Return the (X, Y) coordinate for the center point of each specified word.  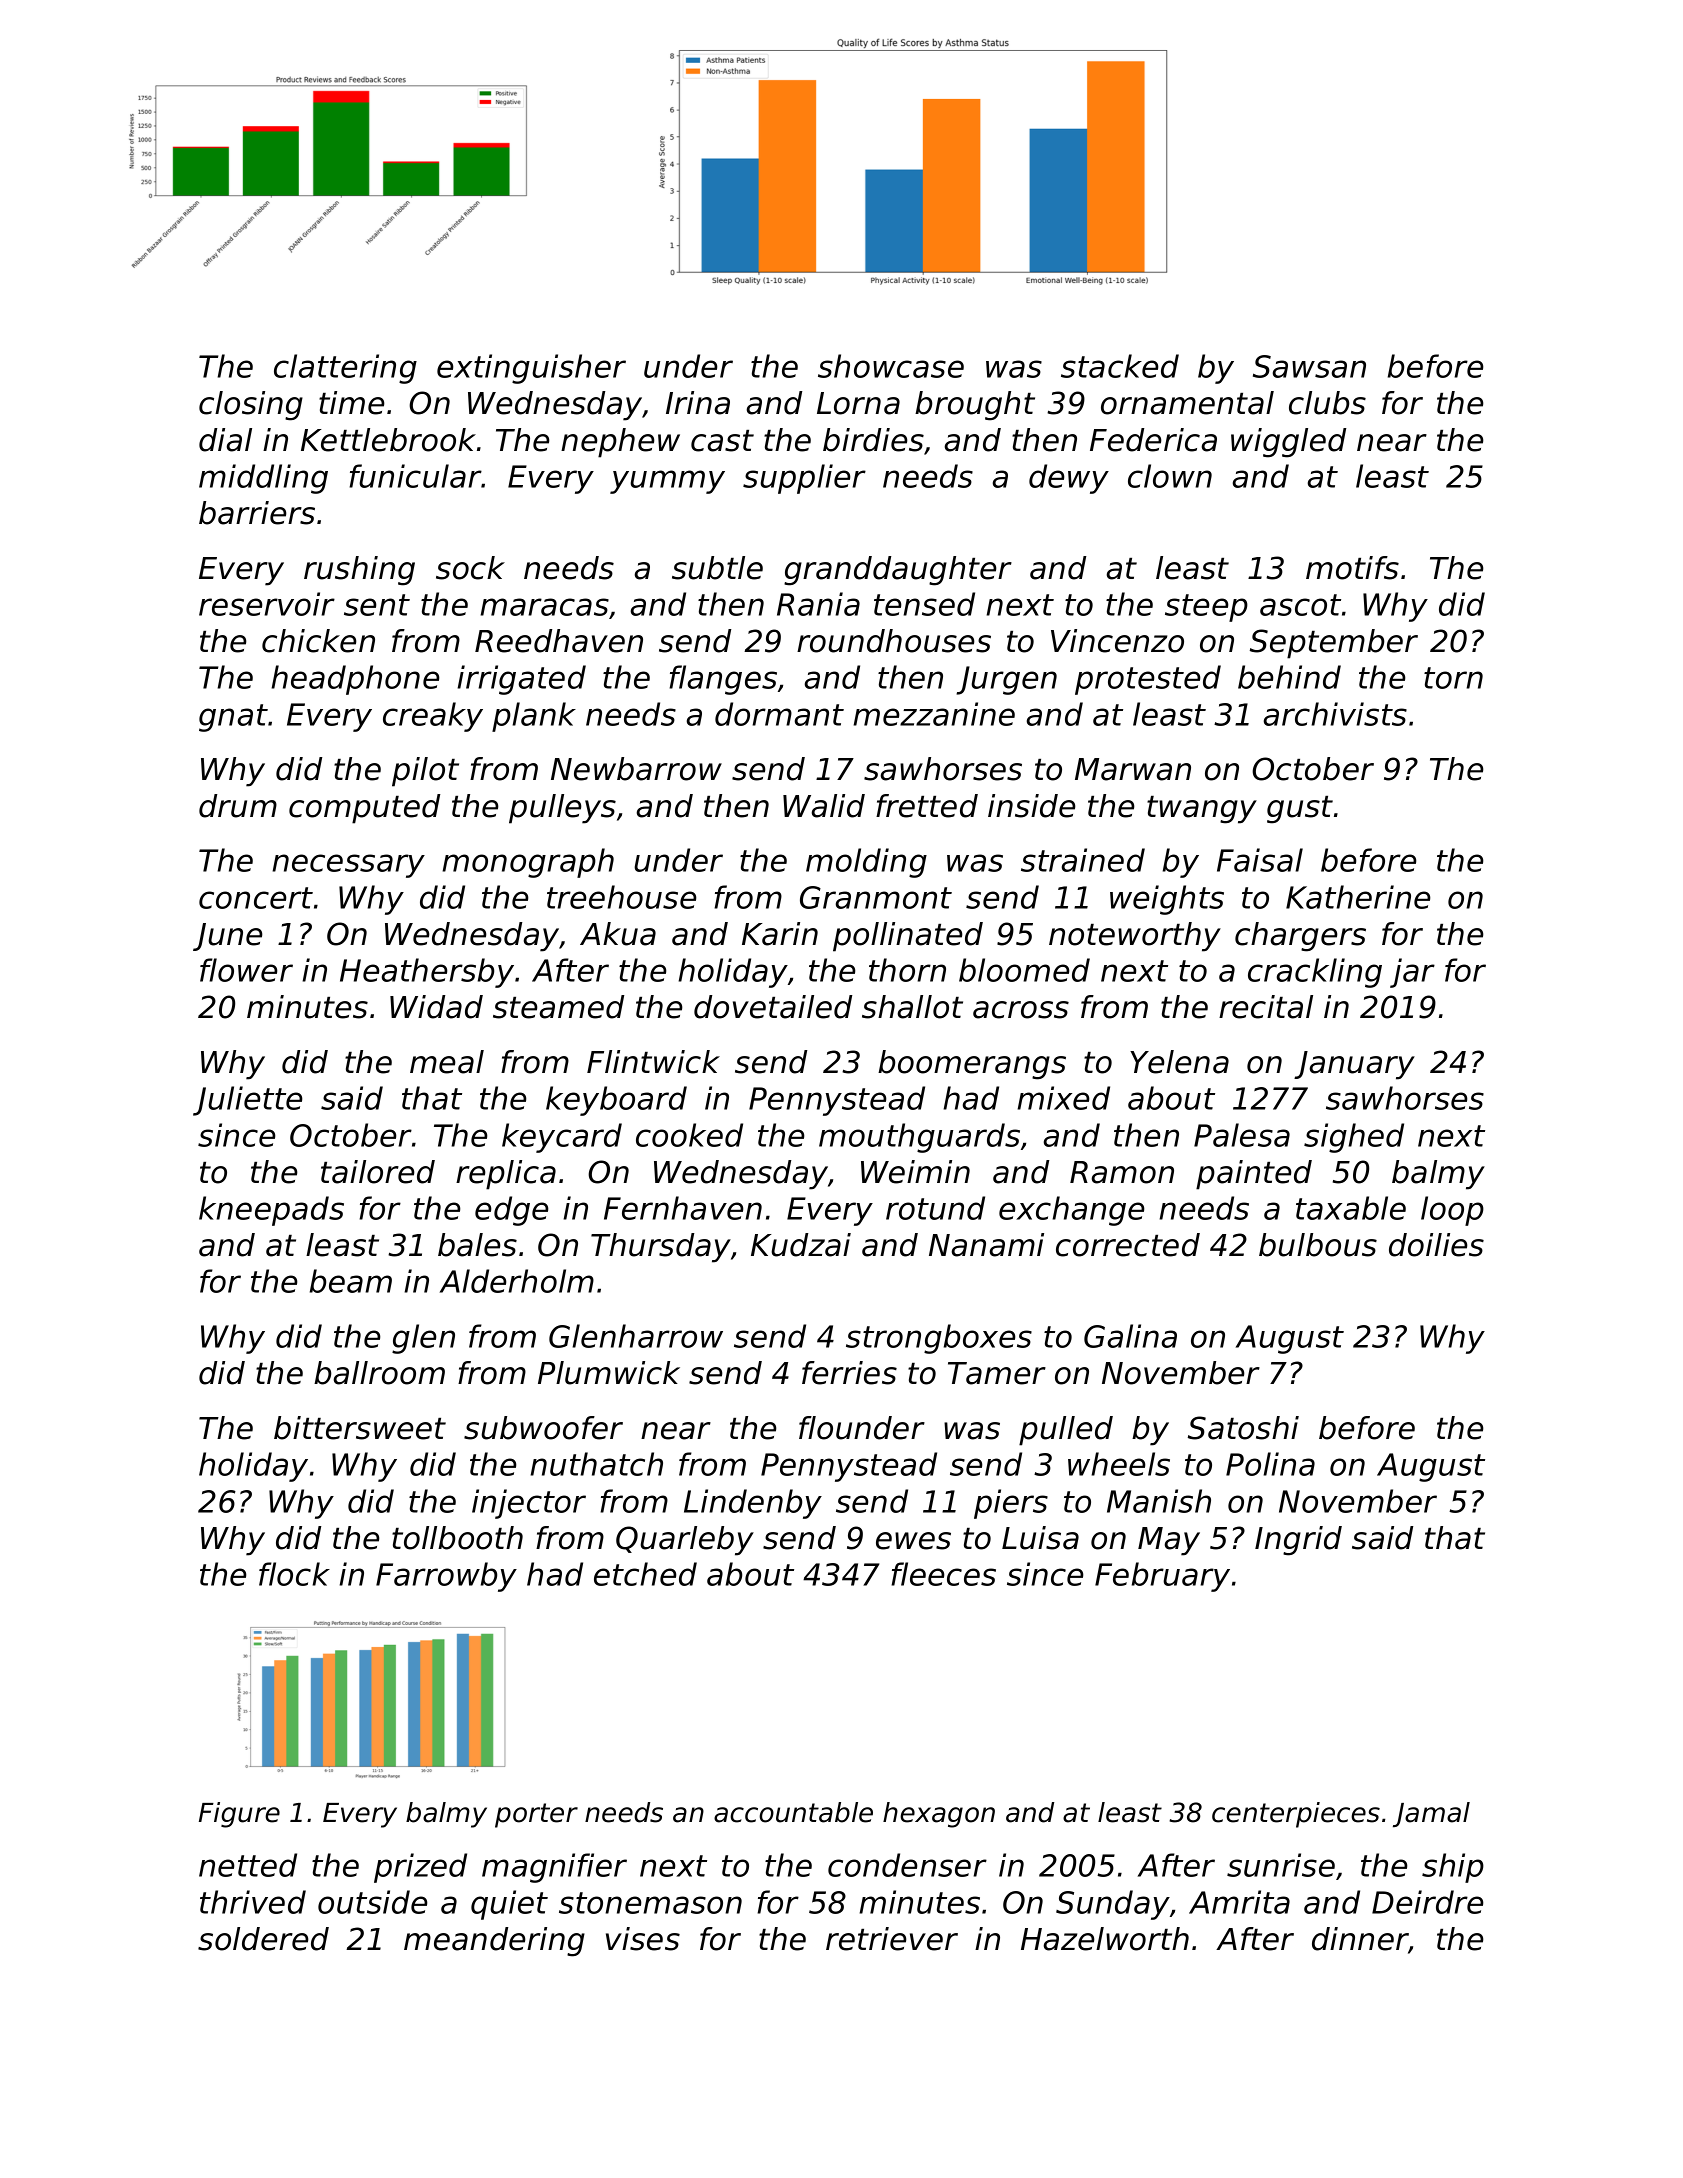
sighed (1354, 1138)
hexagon (939, 1815)
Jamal (1431, 1815)
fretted (927, 806)
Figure (239, 1815)
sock (470, 568)
